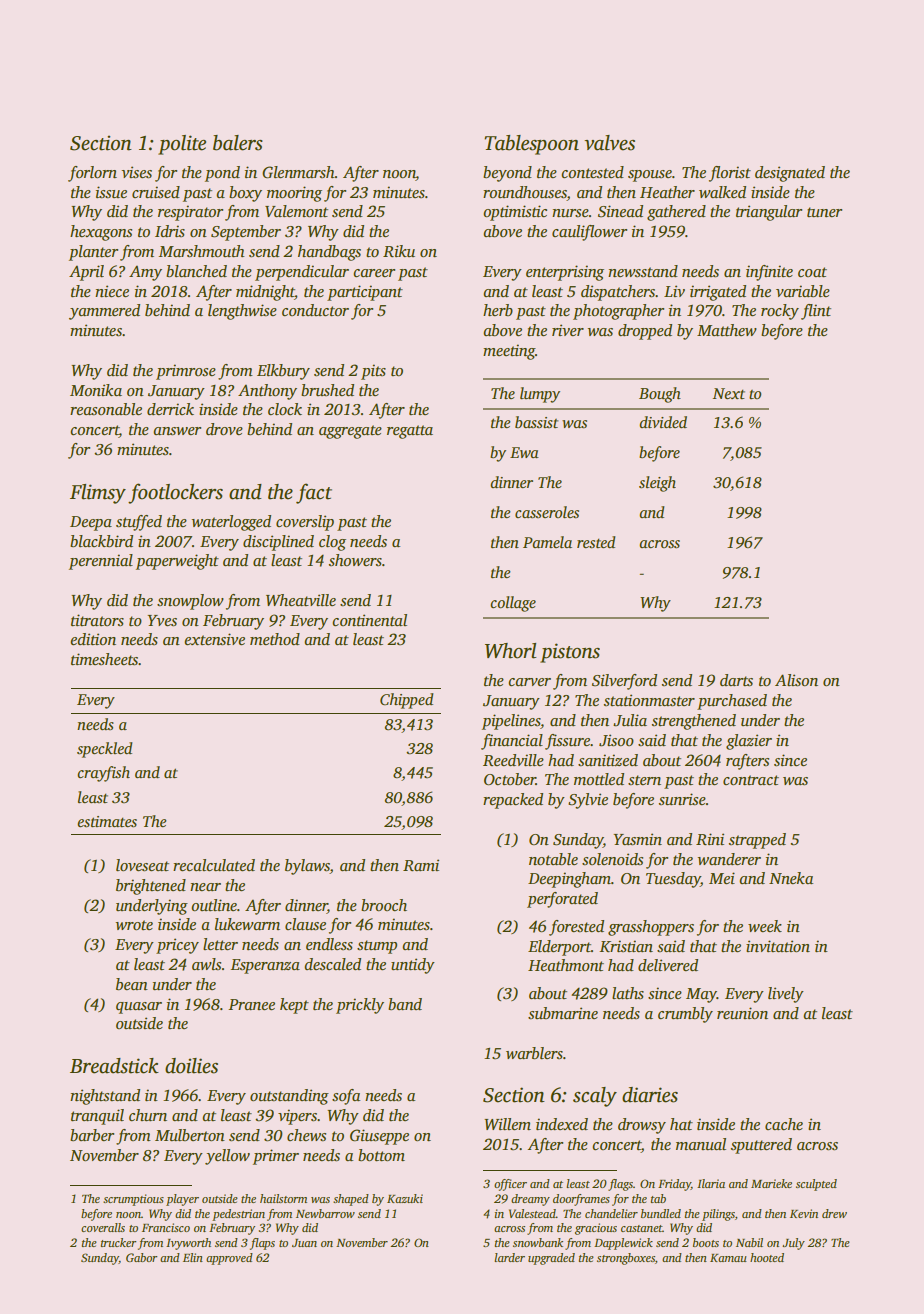 This document has height=1314, width=924. I want to click on cache, so click(784, 1124).
